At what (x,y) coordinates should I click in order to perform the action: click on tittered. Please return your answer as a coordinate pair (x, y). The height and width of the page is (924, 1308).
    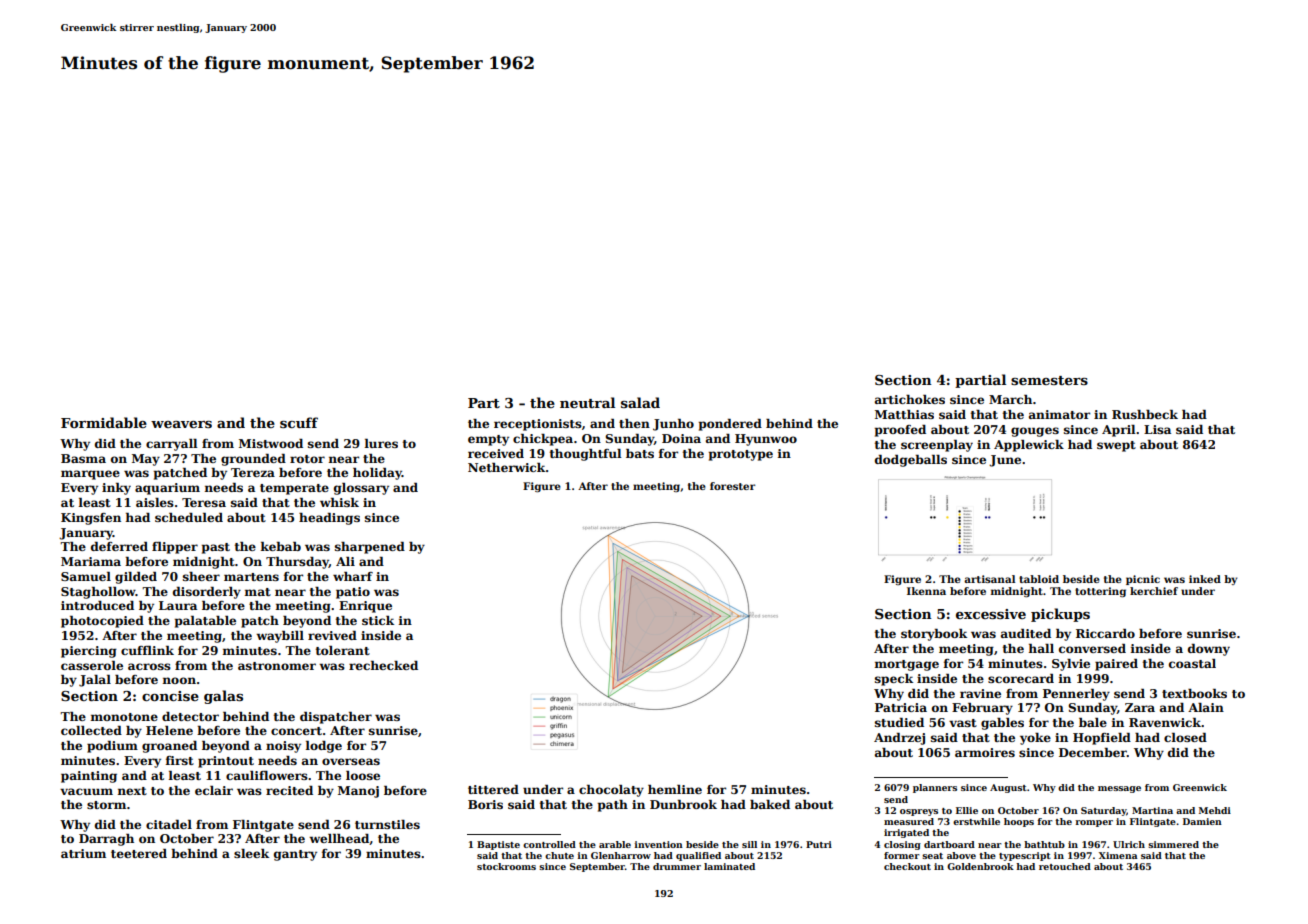
    Looking at the image, I should click on (493, 789).
